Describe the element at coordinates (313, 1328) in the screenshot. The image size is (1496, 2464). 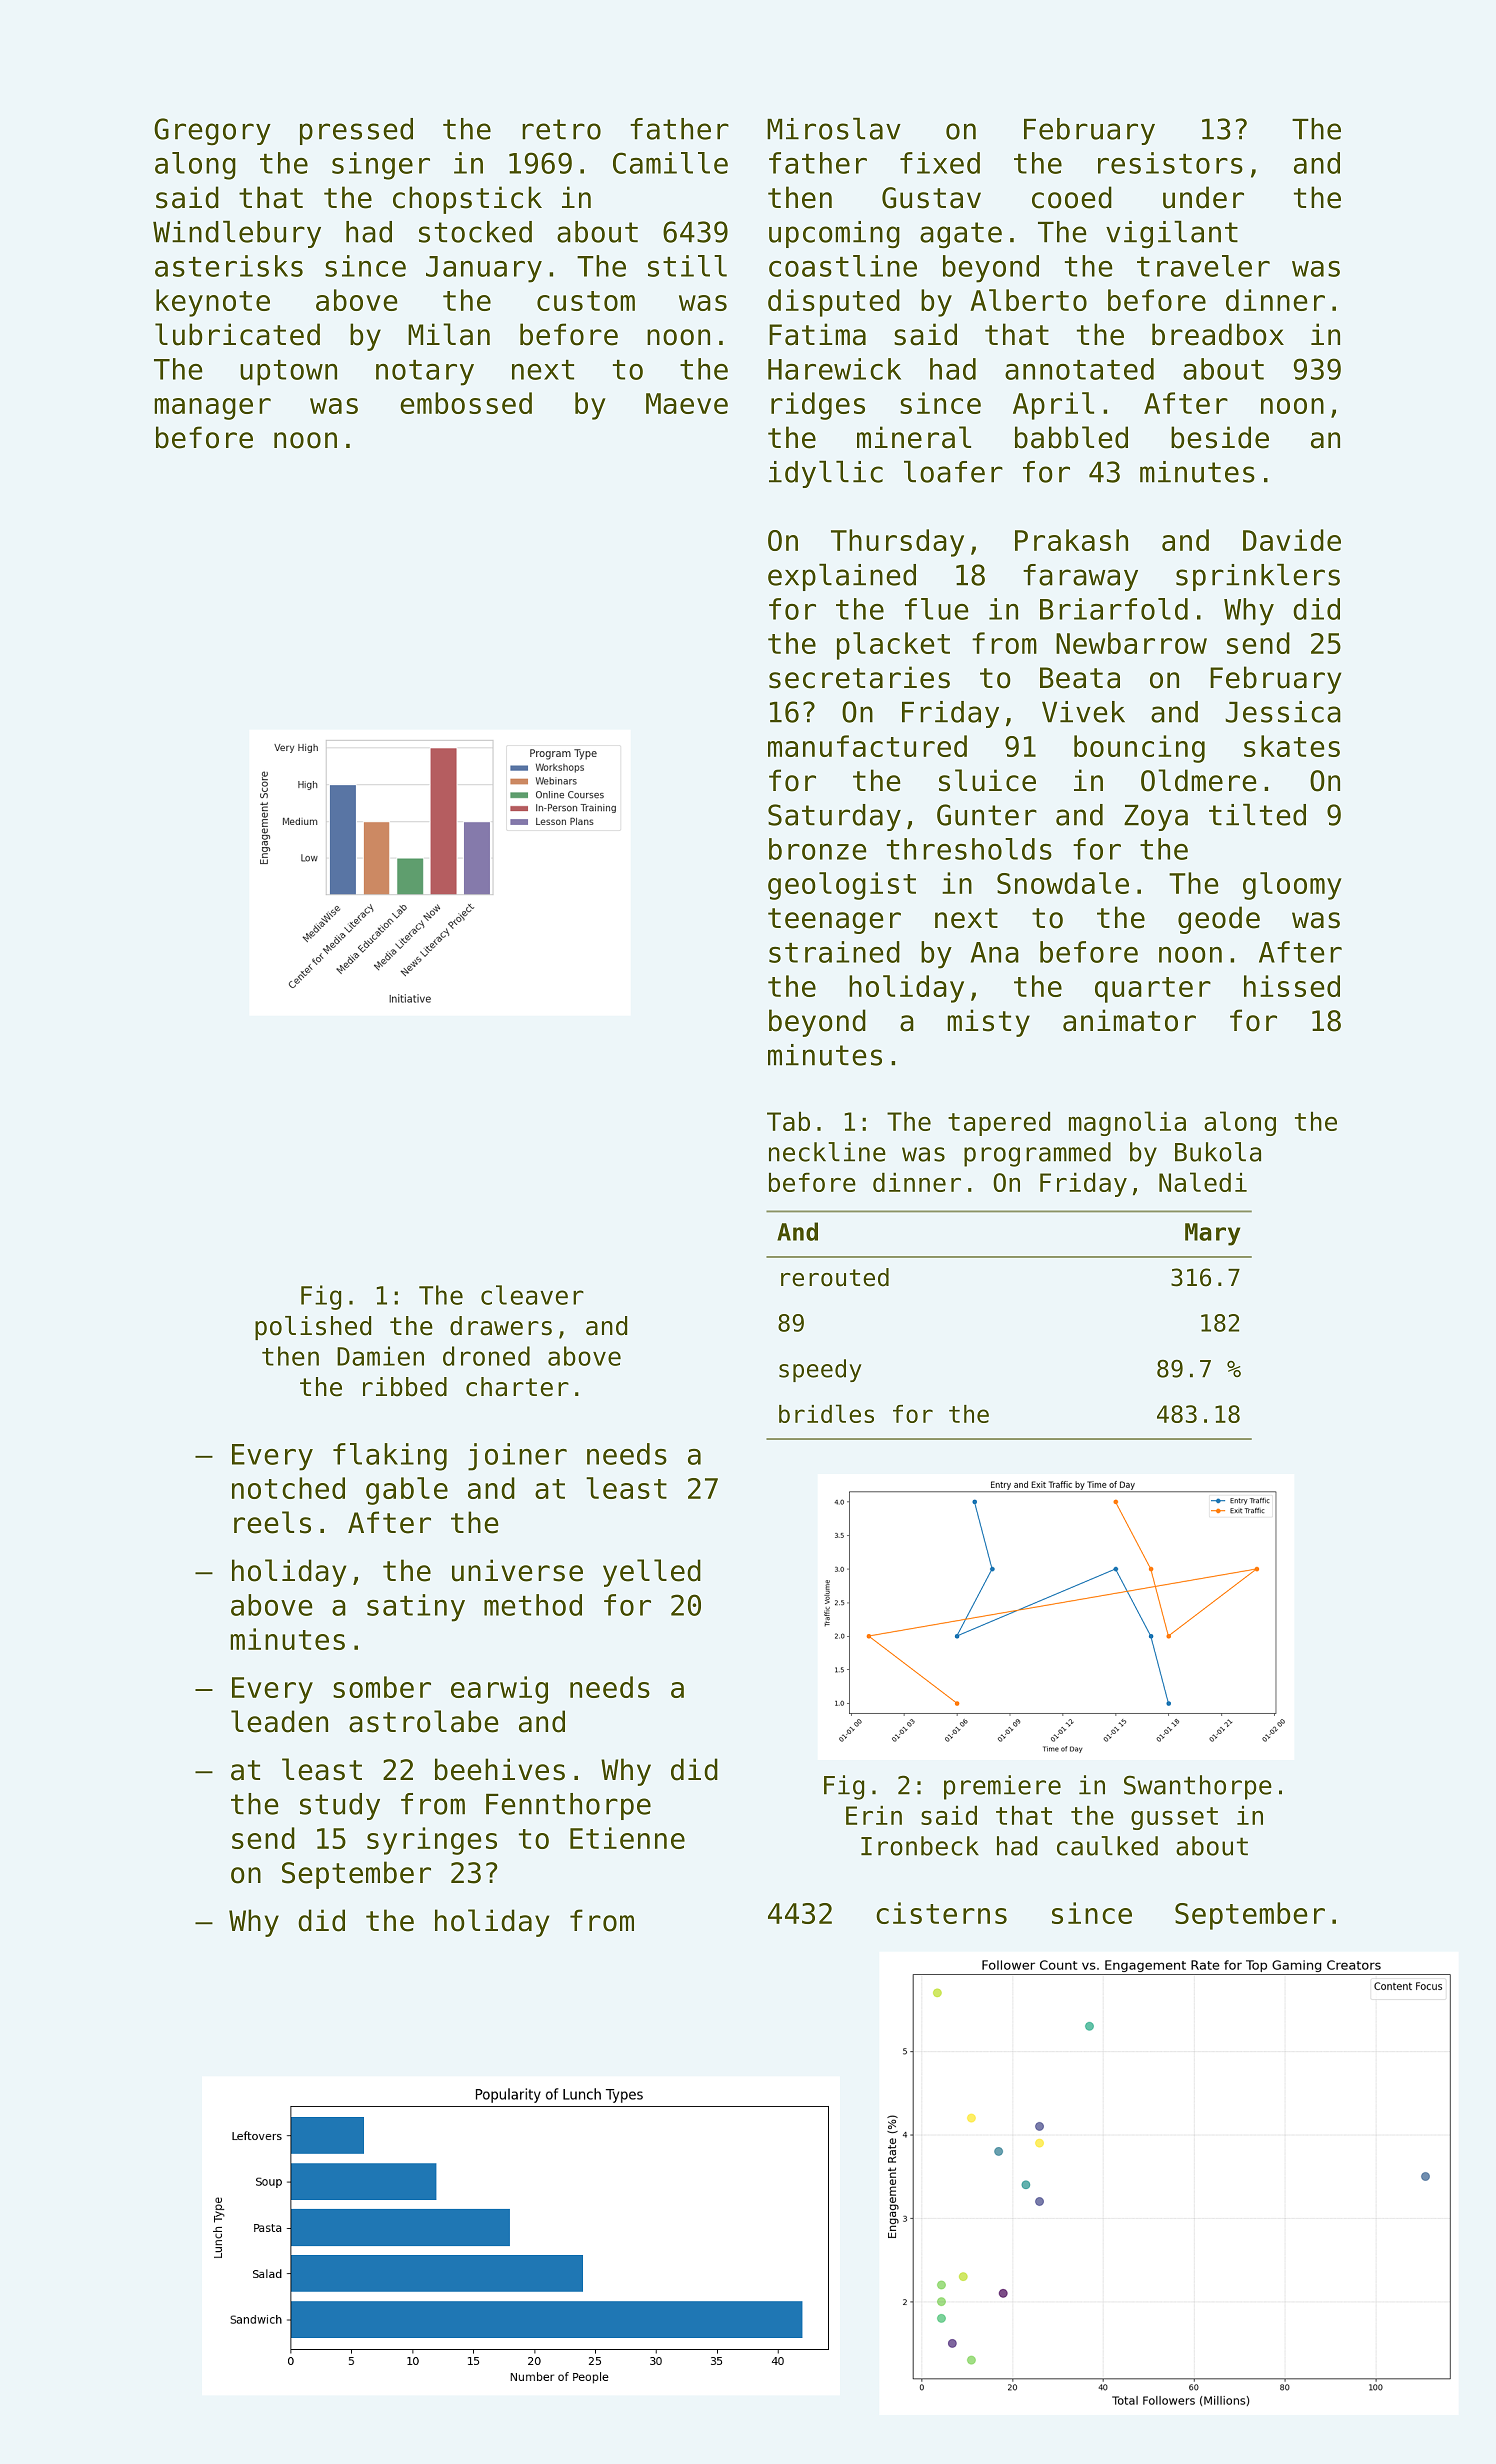
I see `polished` at that location.
